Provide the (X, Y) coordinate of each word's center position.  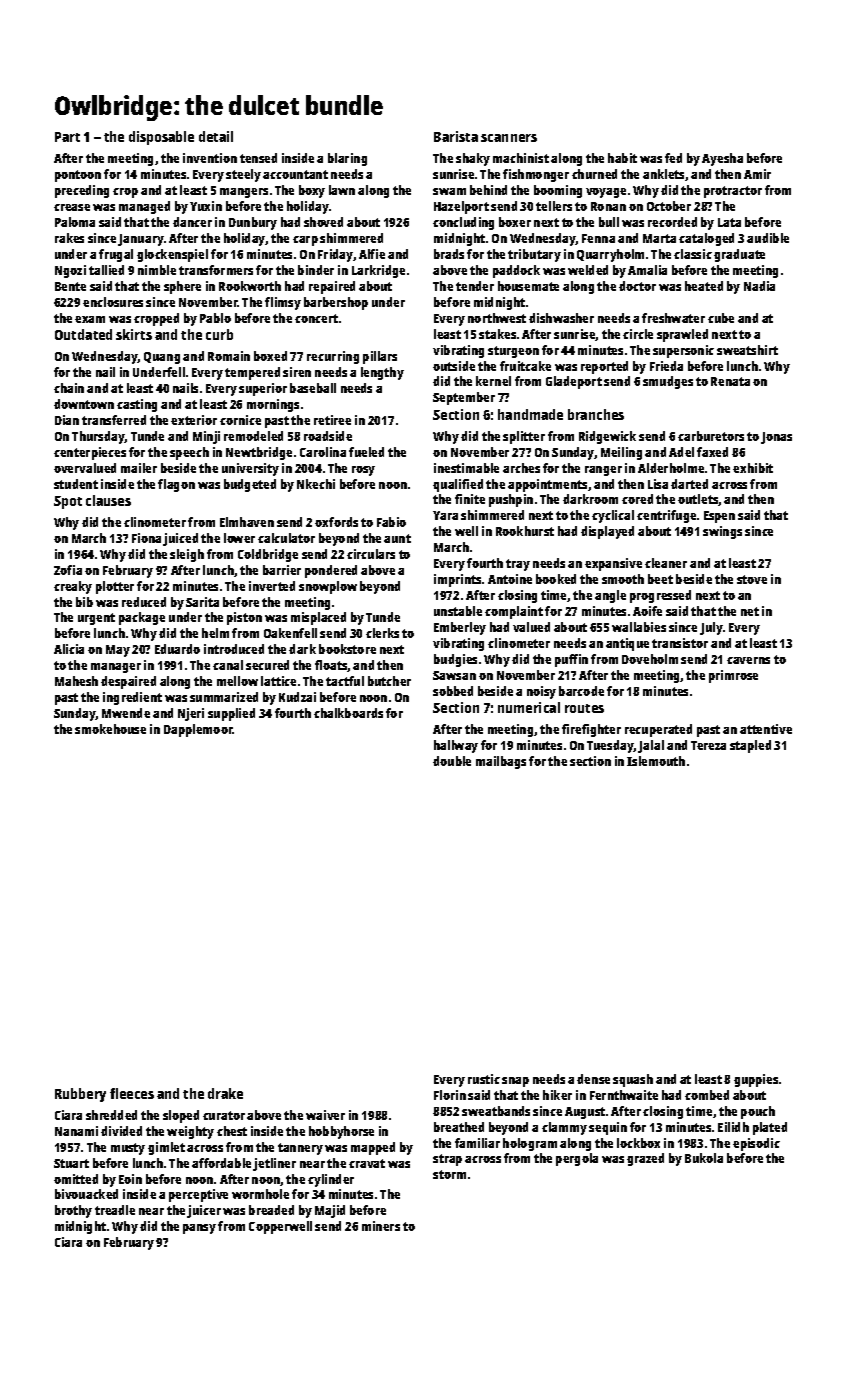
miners (381, 1226)
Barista (456, 136)
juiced (180, 539)
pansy (199, 1229)
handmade (530, 414)
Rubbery (80, 1095)
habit (622, 158)
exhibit (753, 468)
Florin (450, 1095)
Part (67, 137)
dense (593, 1079)
